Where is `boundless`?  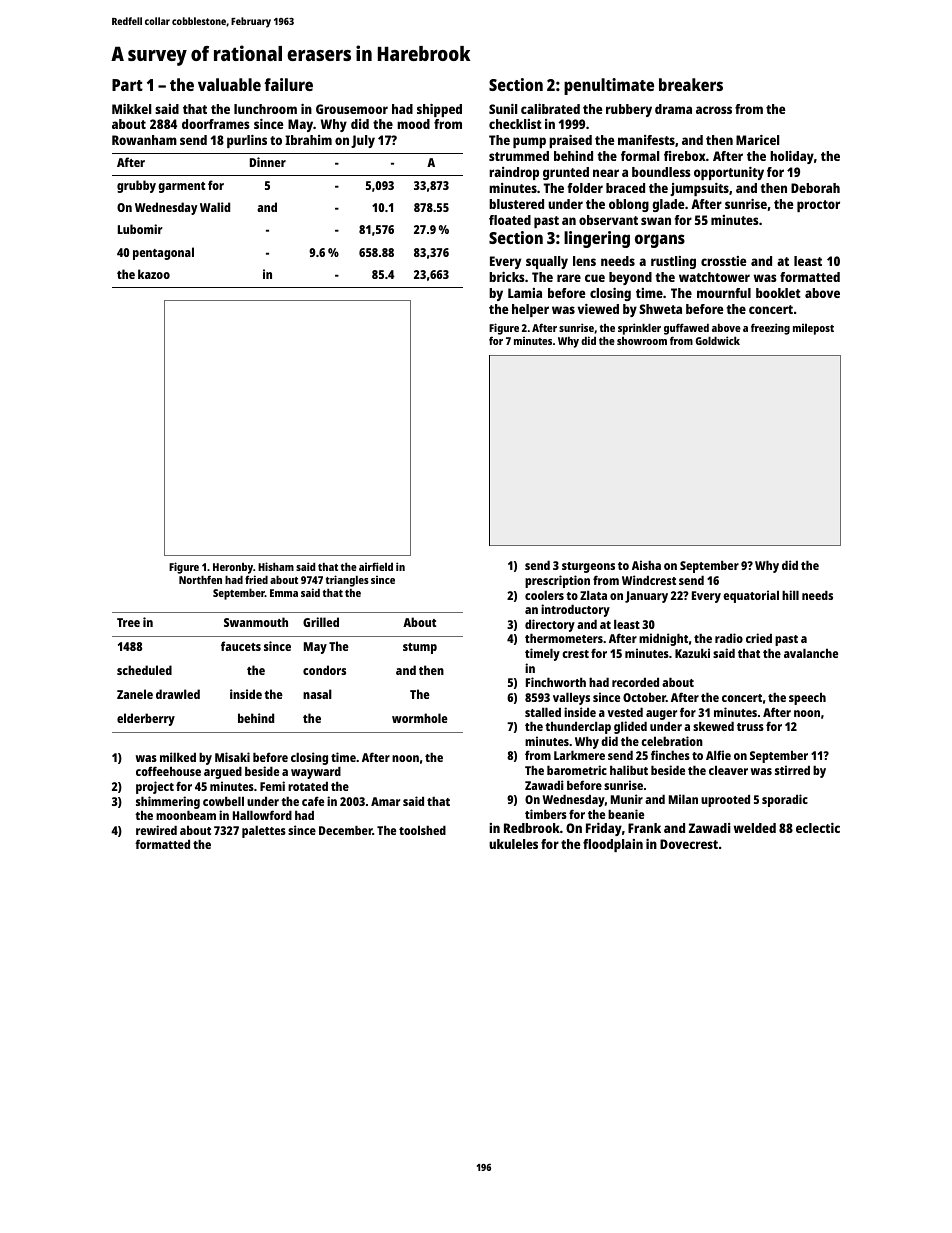
boundless is located at coordinates (661, 172).
